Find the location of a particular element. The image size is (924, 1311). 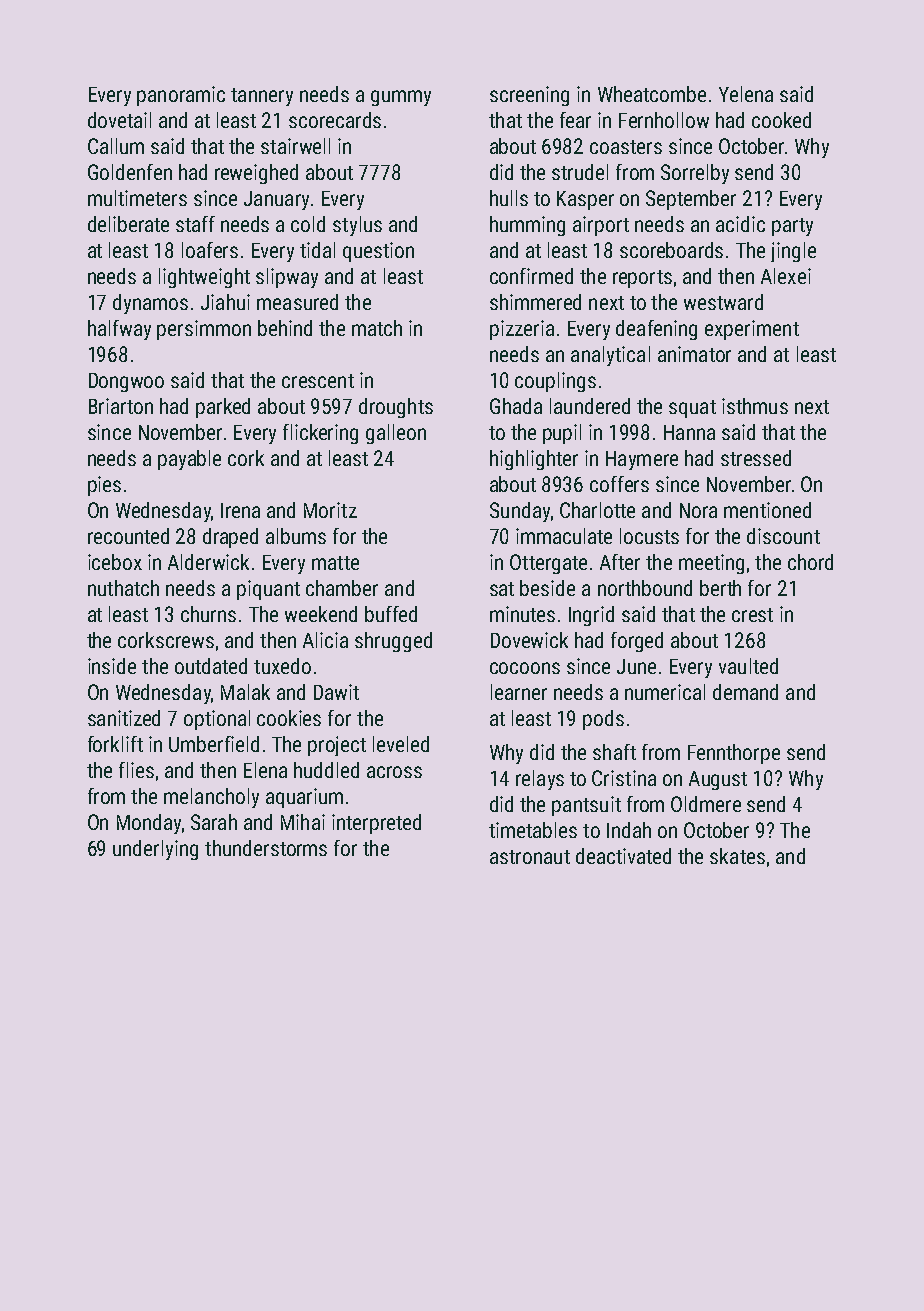

tannery is located at coordinates (262, 97).
